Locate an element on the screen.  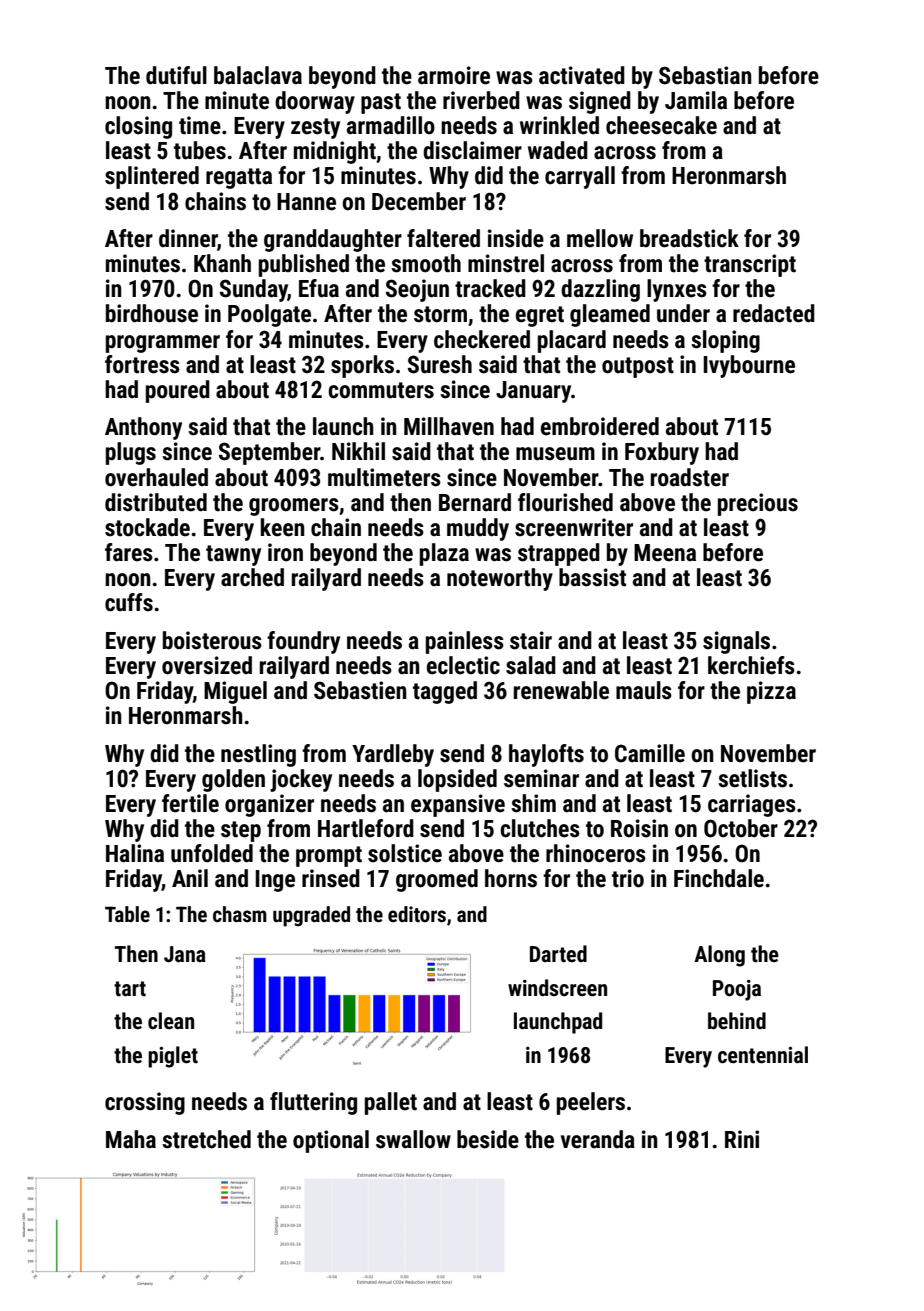
redacted is located at coordinates (774, 313).
